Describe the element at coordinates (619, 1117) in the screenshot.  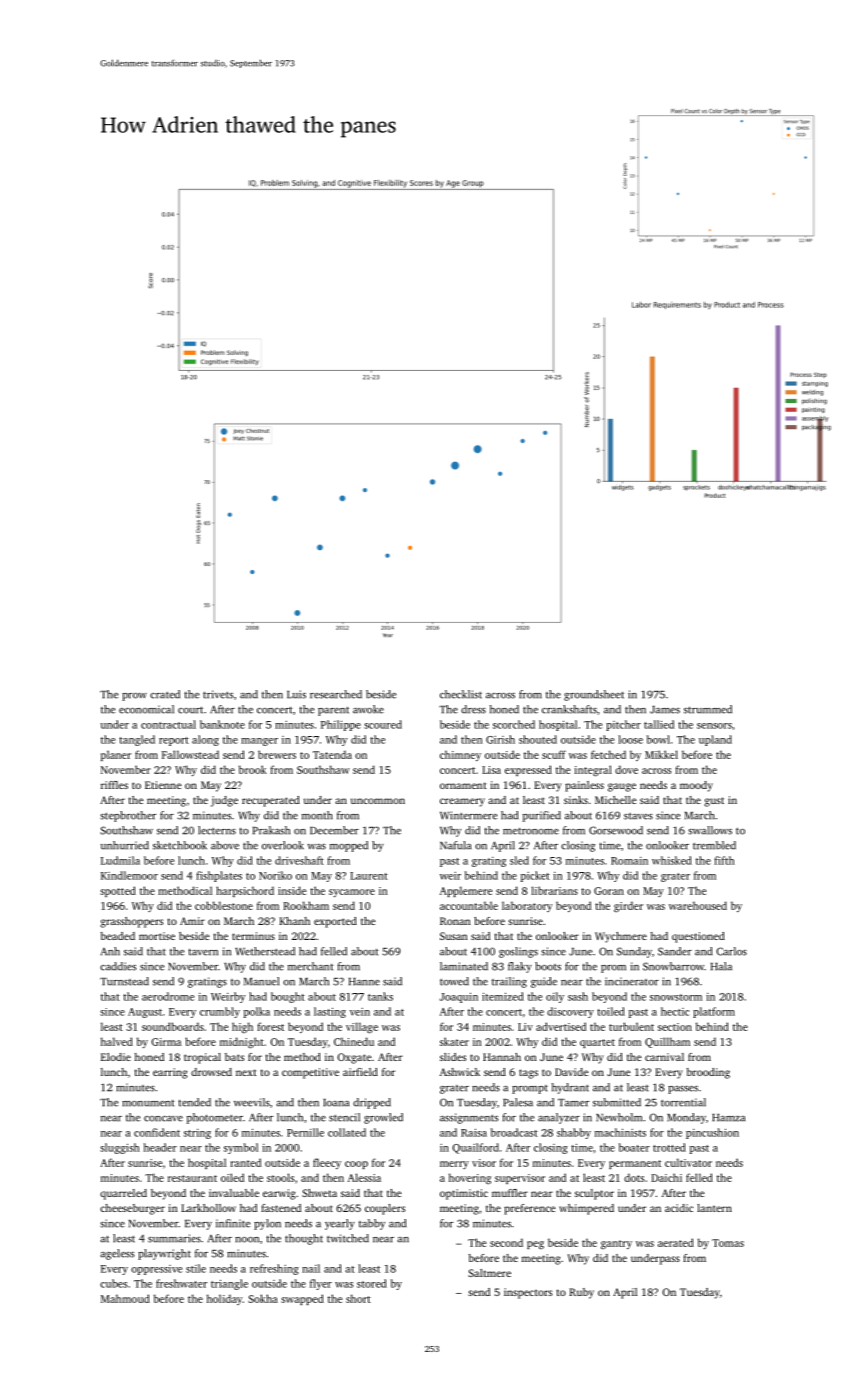
I see `Newholm` at that location.
